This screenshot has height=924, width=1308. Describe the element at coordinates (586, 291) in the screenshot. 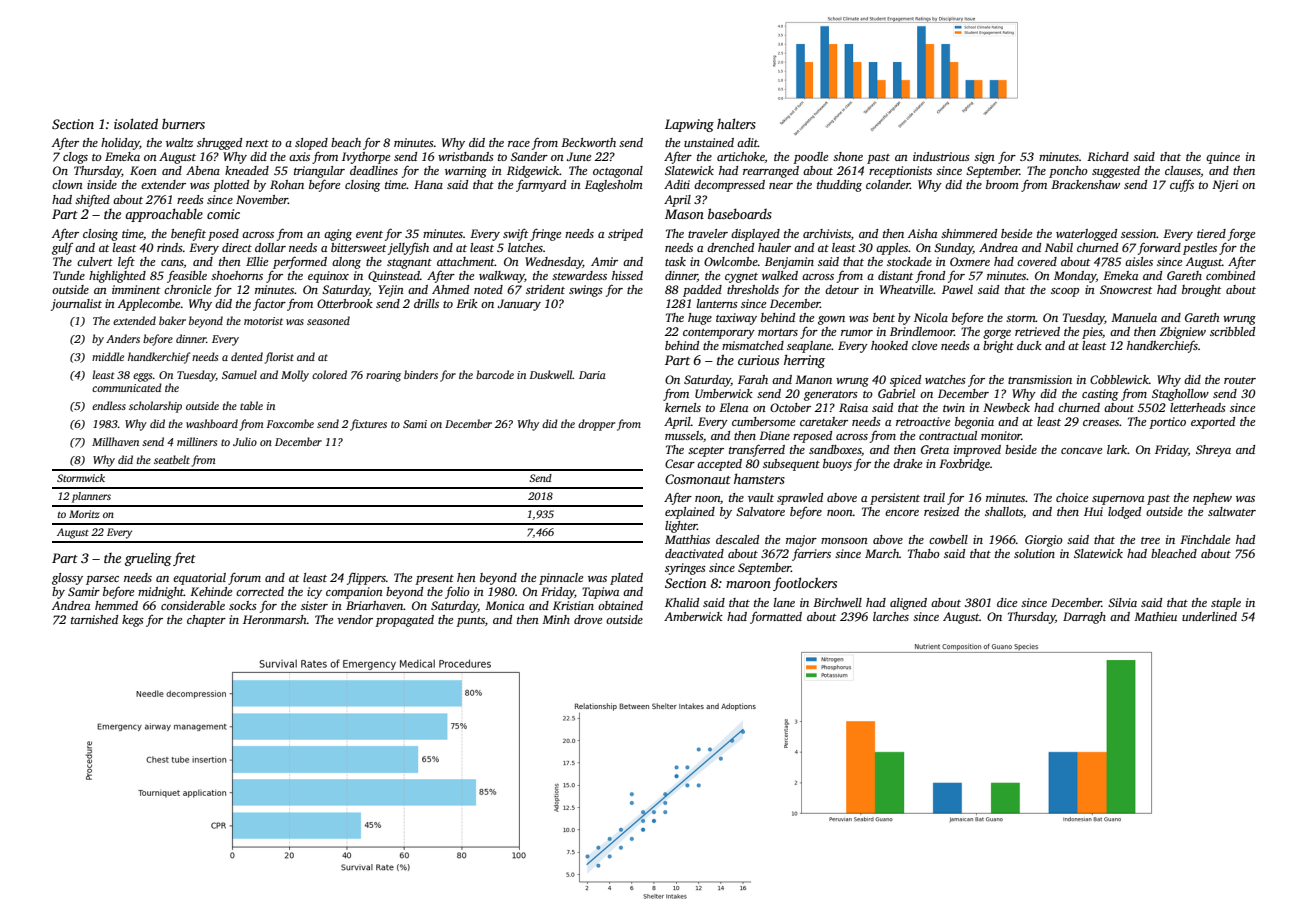

I see `swings` at that location.
